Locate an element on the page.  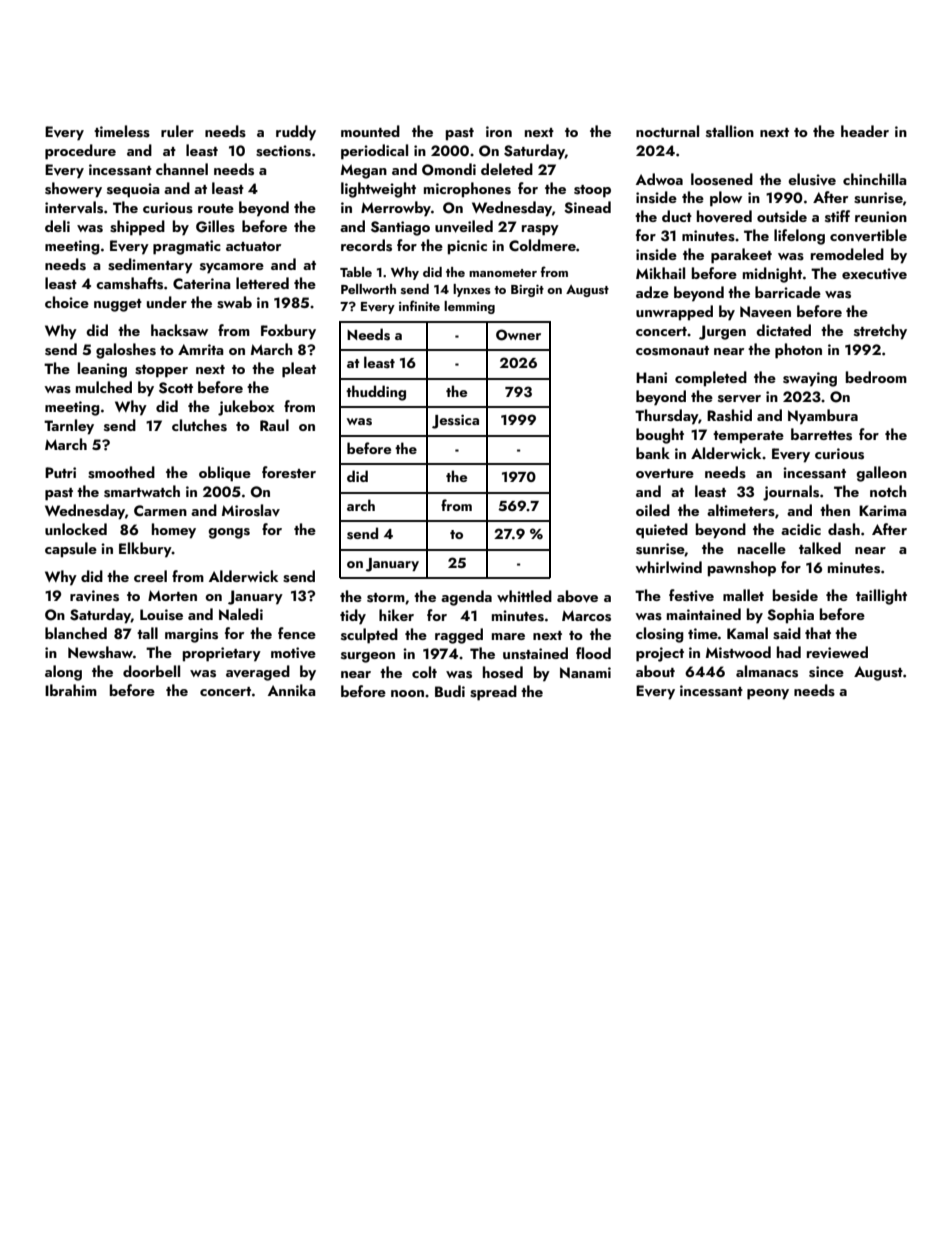
chinchilla is located at coordinates (875, 179).
